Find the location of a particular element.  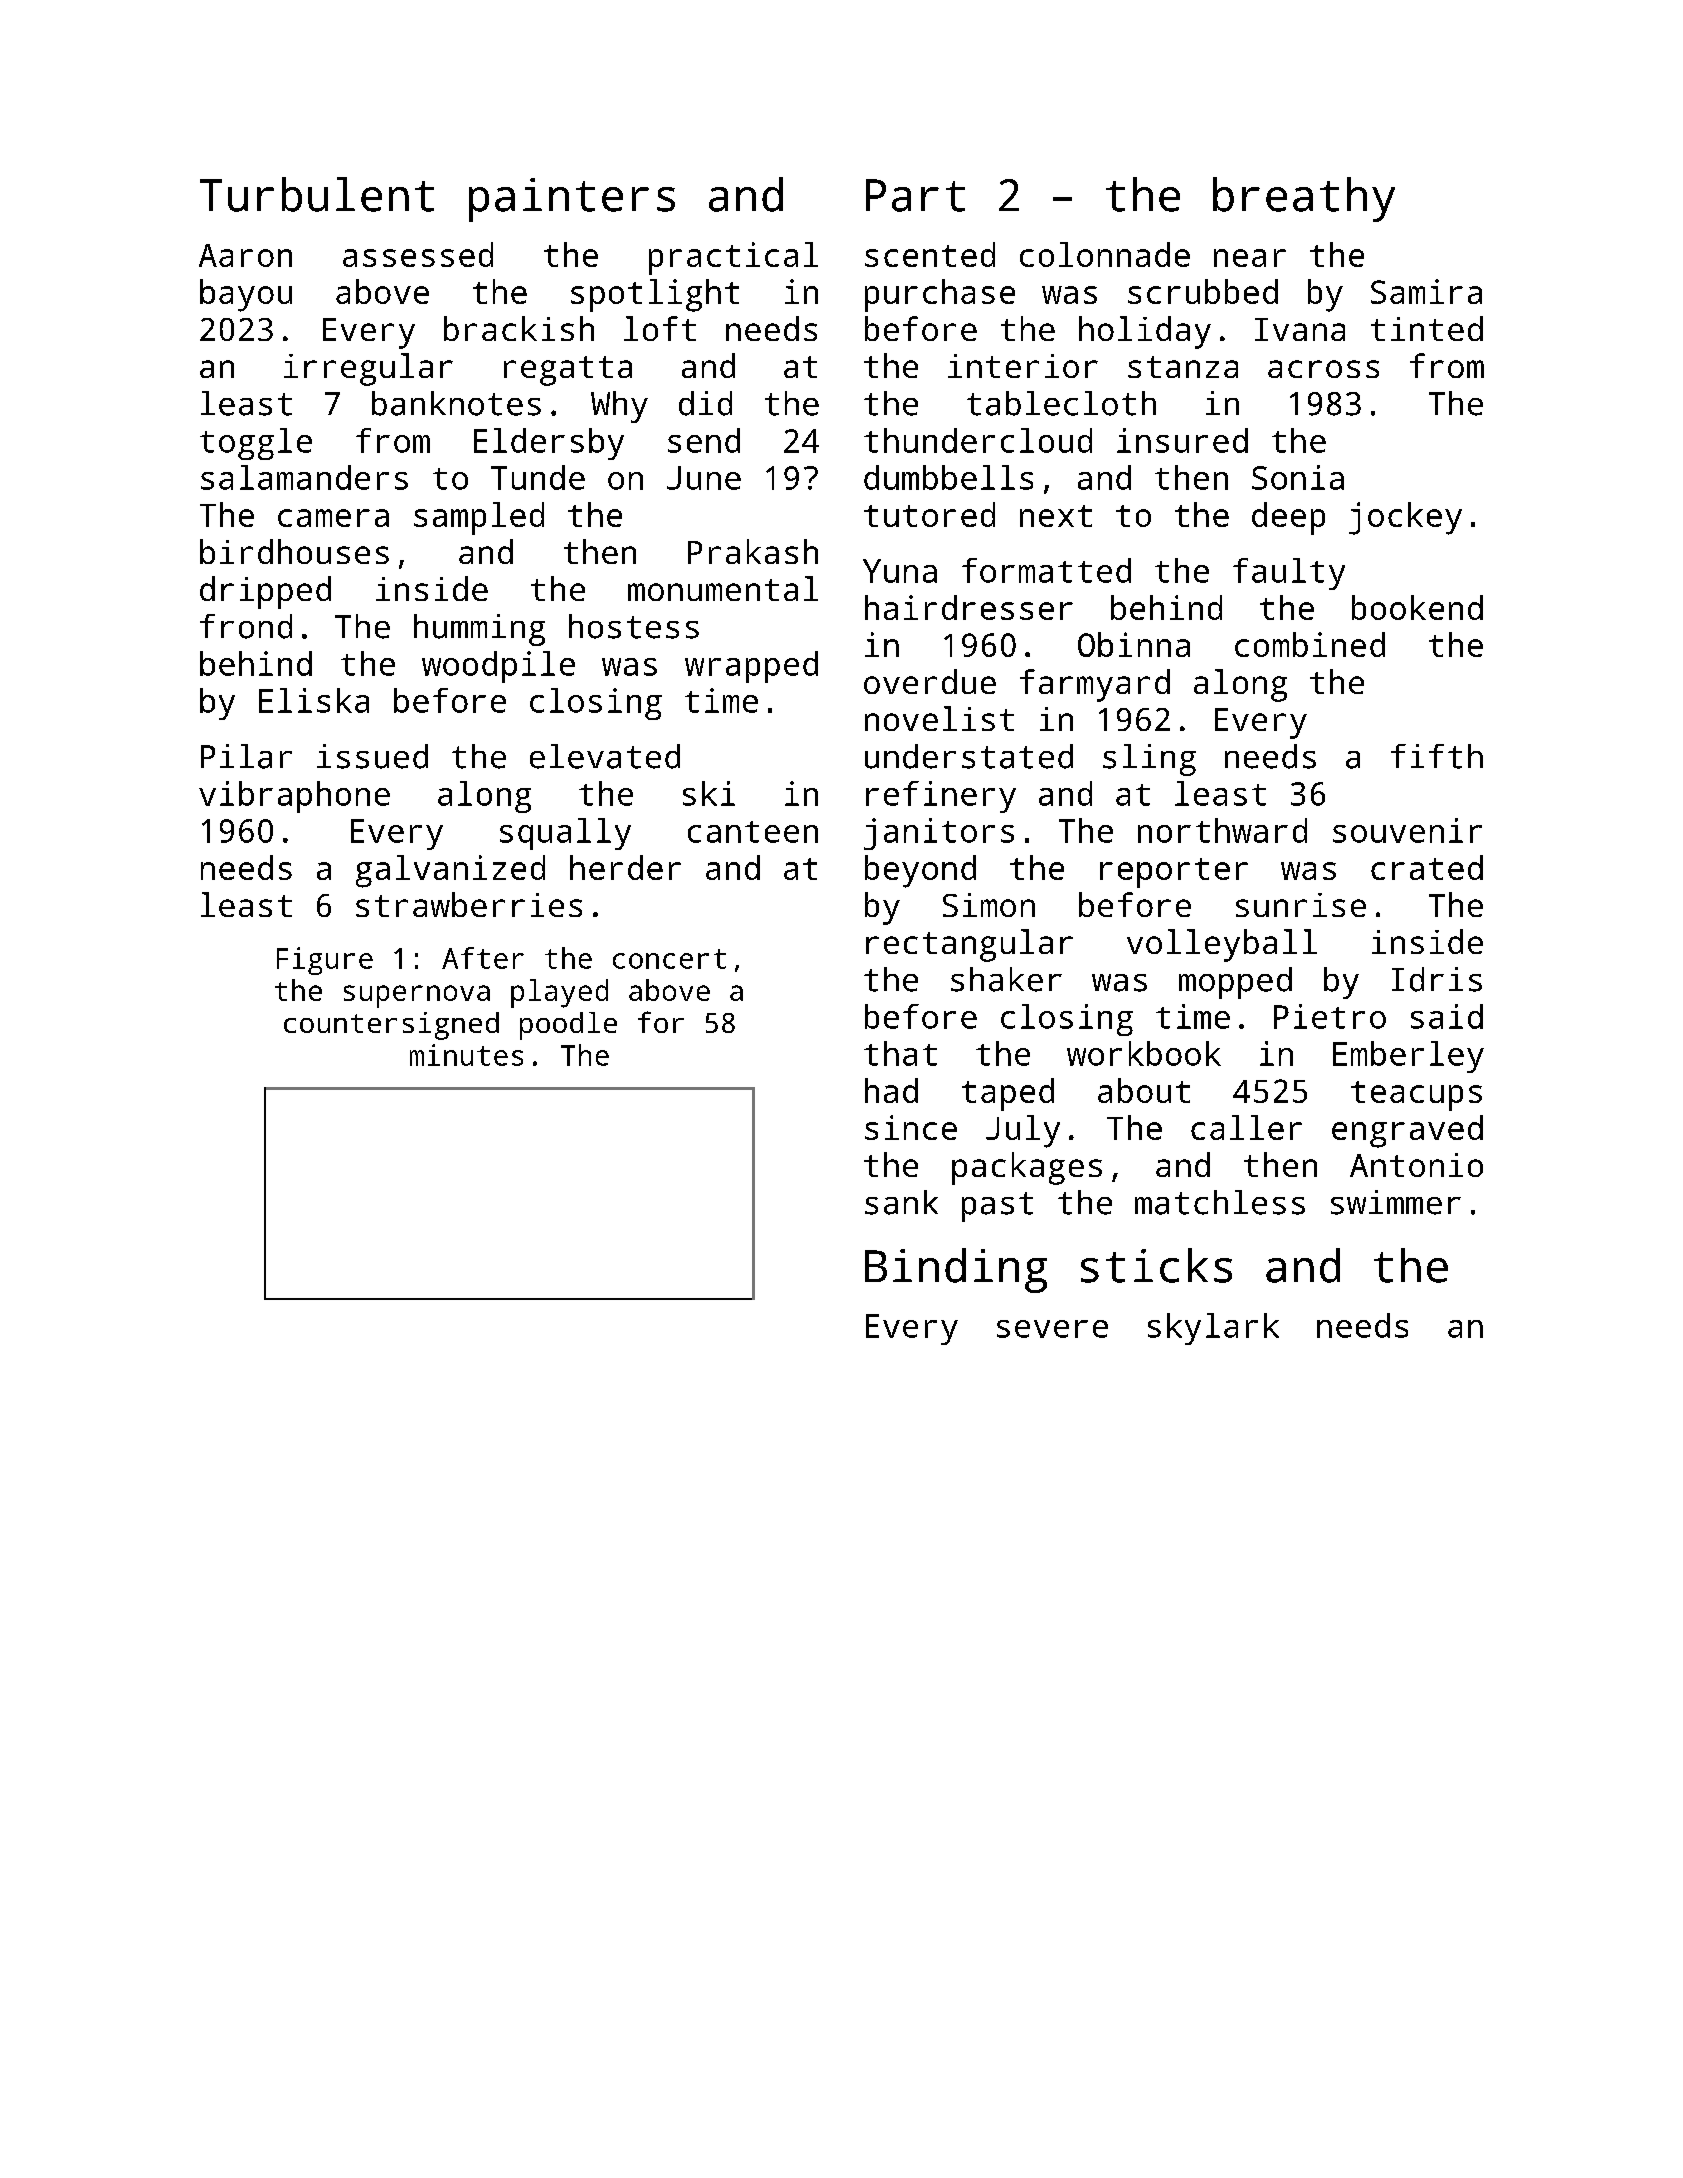

sank is located at coordinates (901, 1202).
